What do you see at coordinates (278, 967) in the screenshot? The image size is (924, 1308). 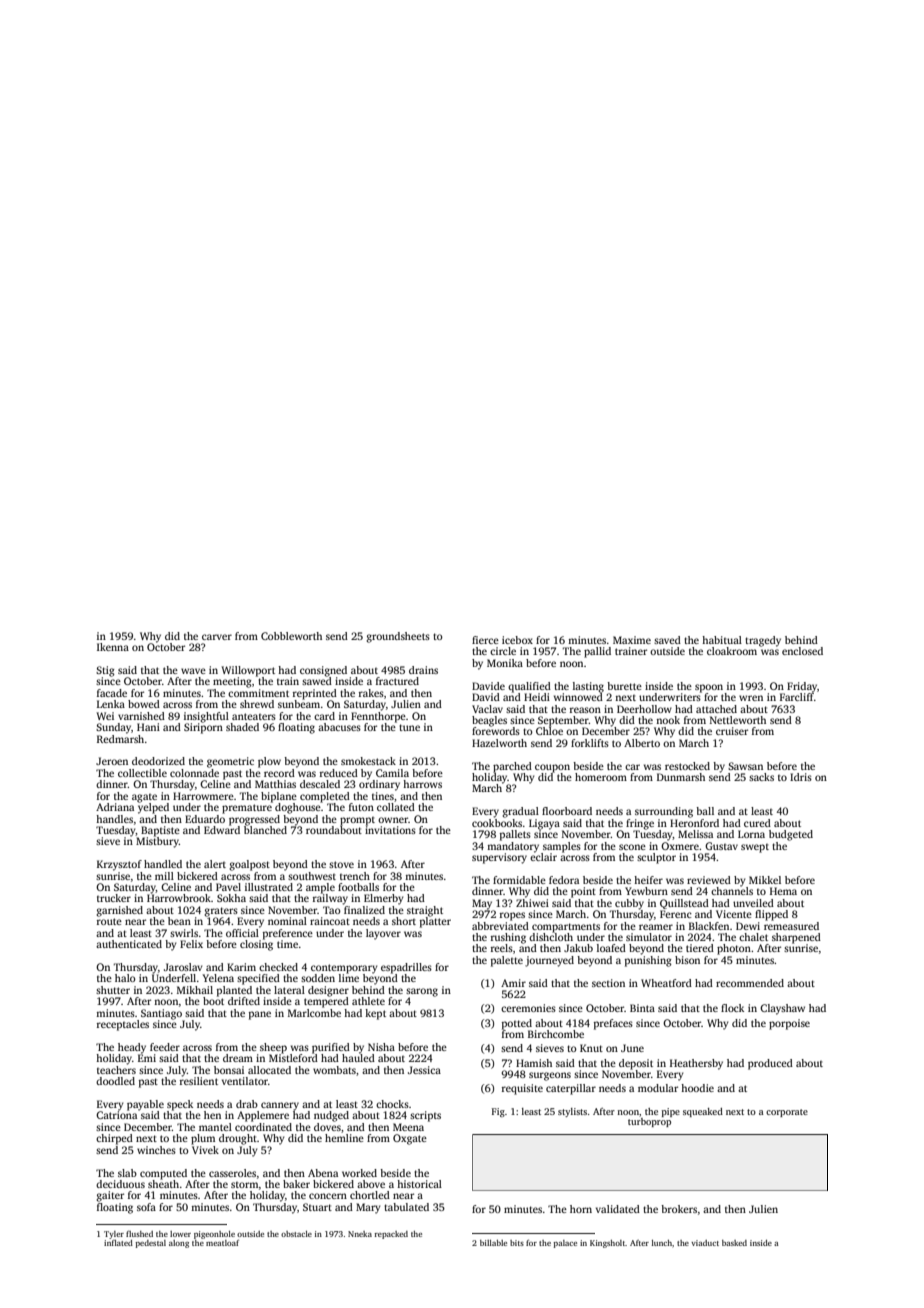 I see `checked` at bounding box center [278, 967].
